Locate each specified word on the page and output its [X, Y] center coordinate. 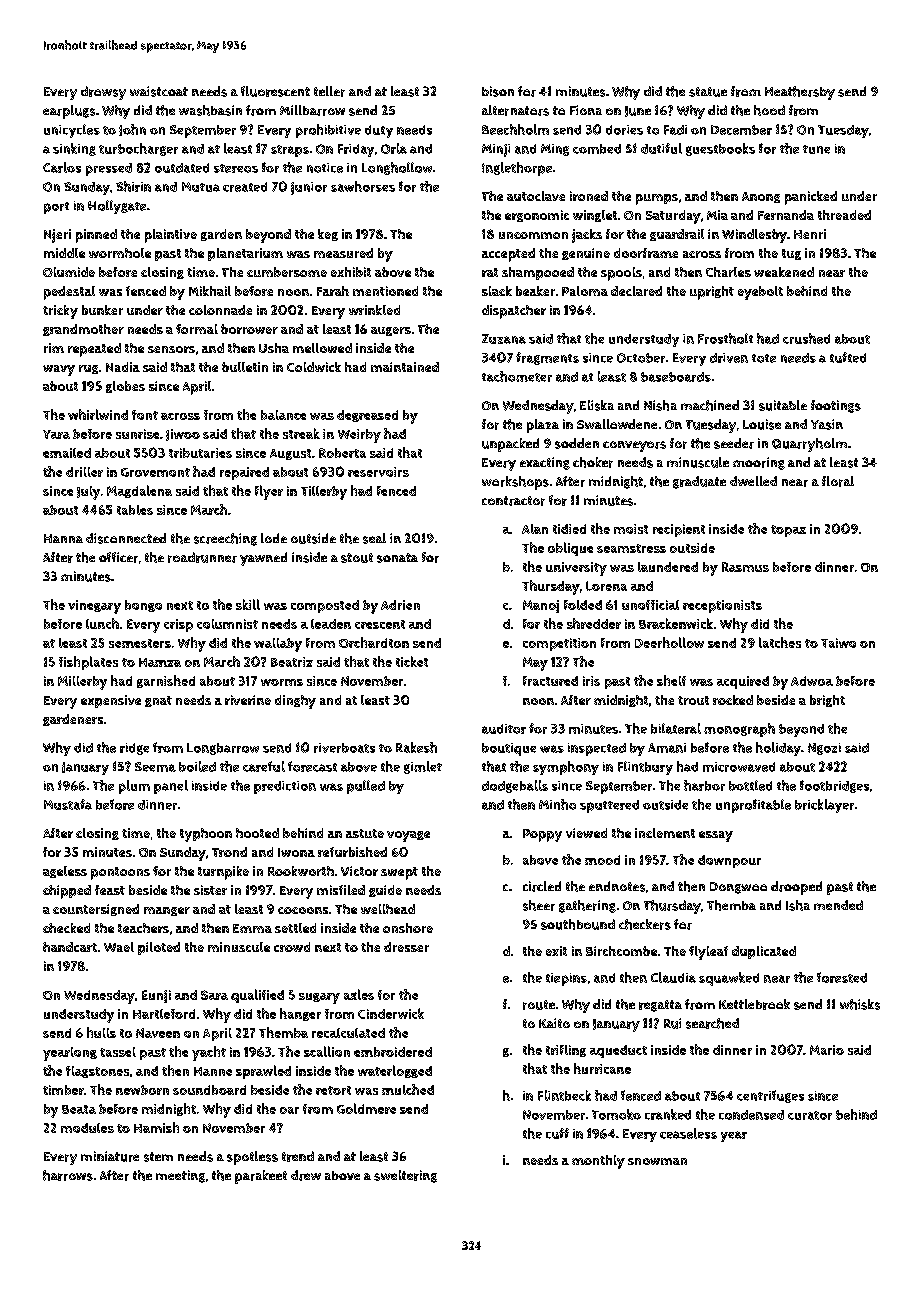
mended [838, 905]
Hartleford [164, 1014]
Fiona [586, 110]
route [539, 1005]
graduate [699, 482]
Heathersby [800, 93]
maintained [405, 367]
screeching [225, 539]
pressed [109, 169]
